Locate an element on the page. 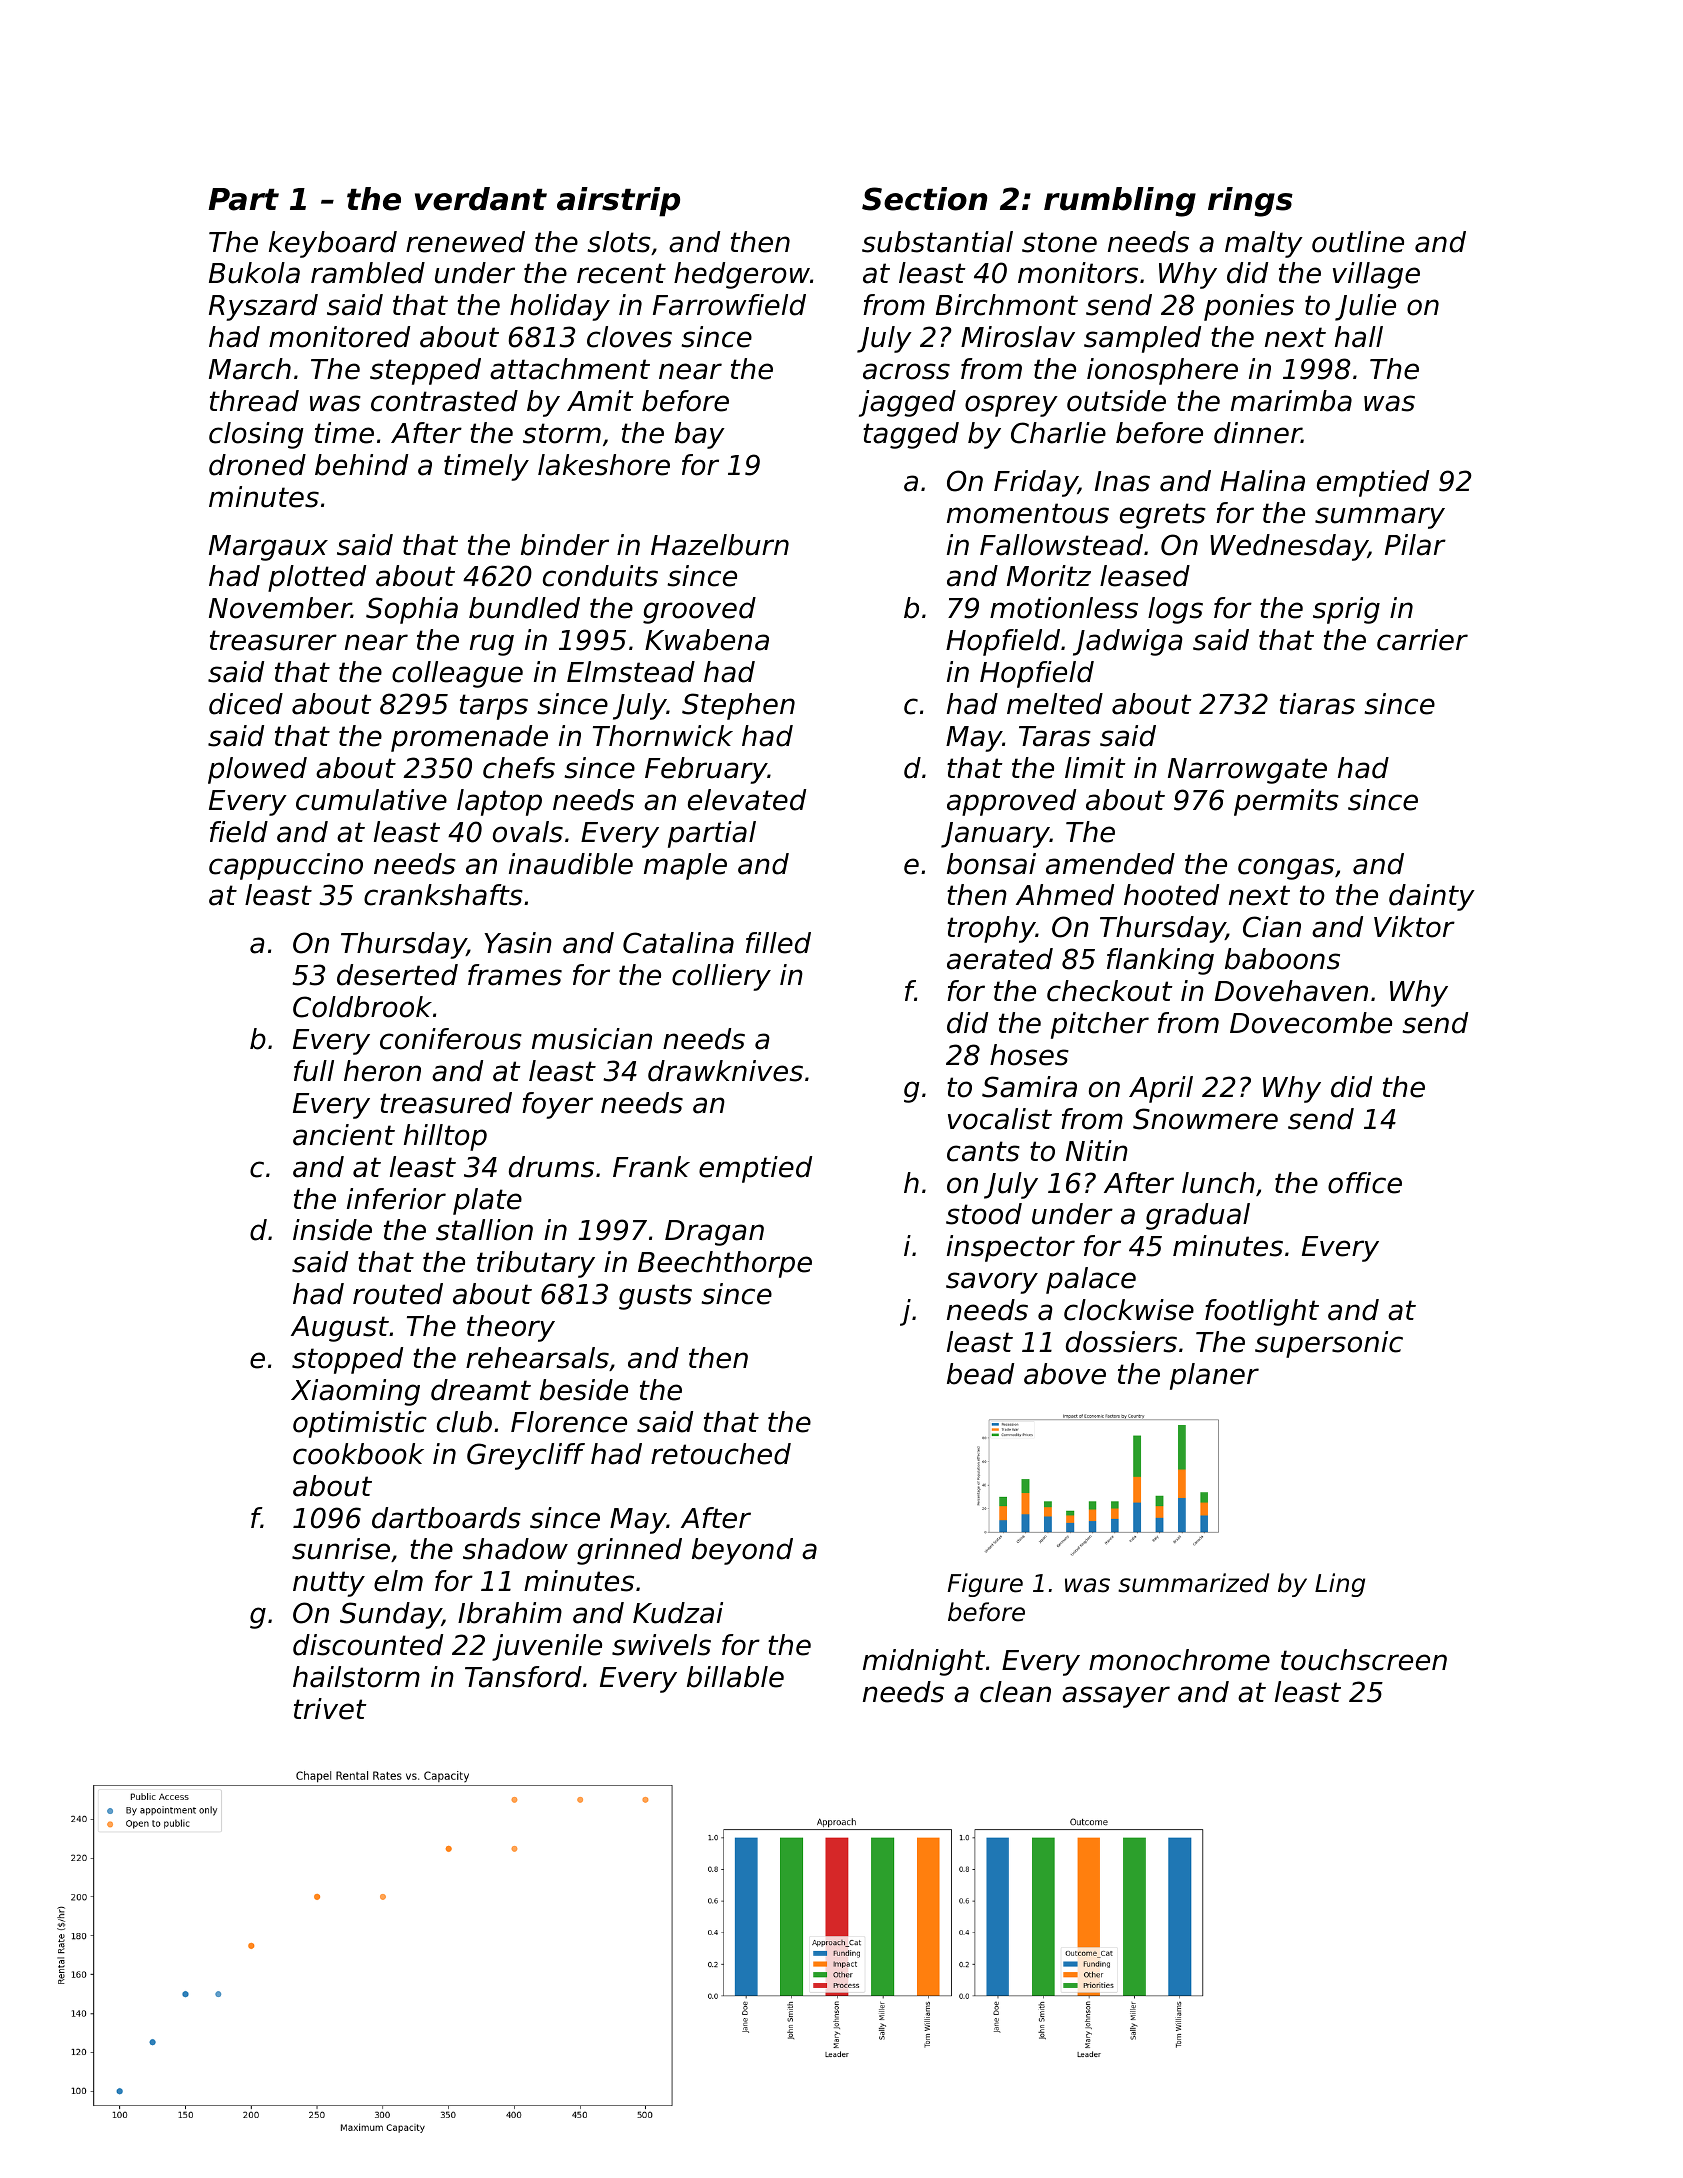  Kwabena is located at coordinates (707, 640).
